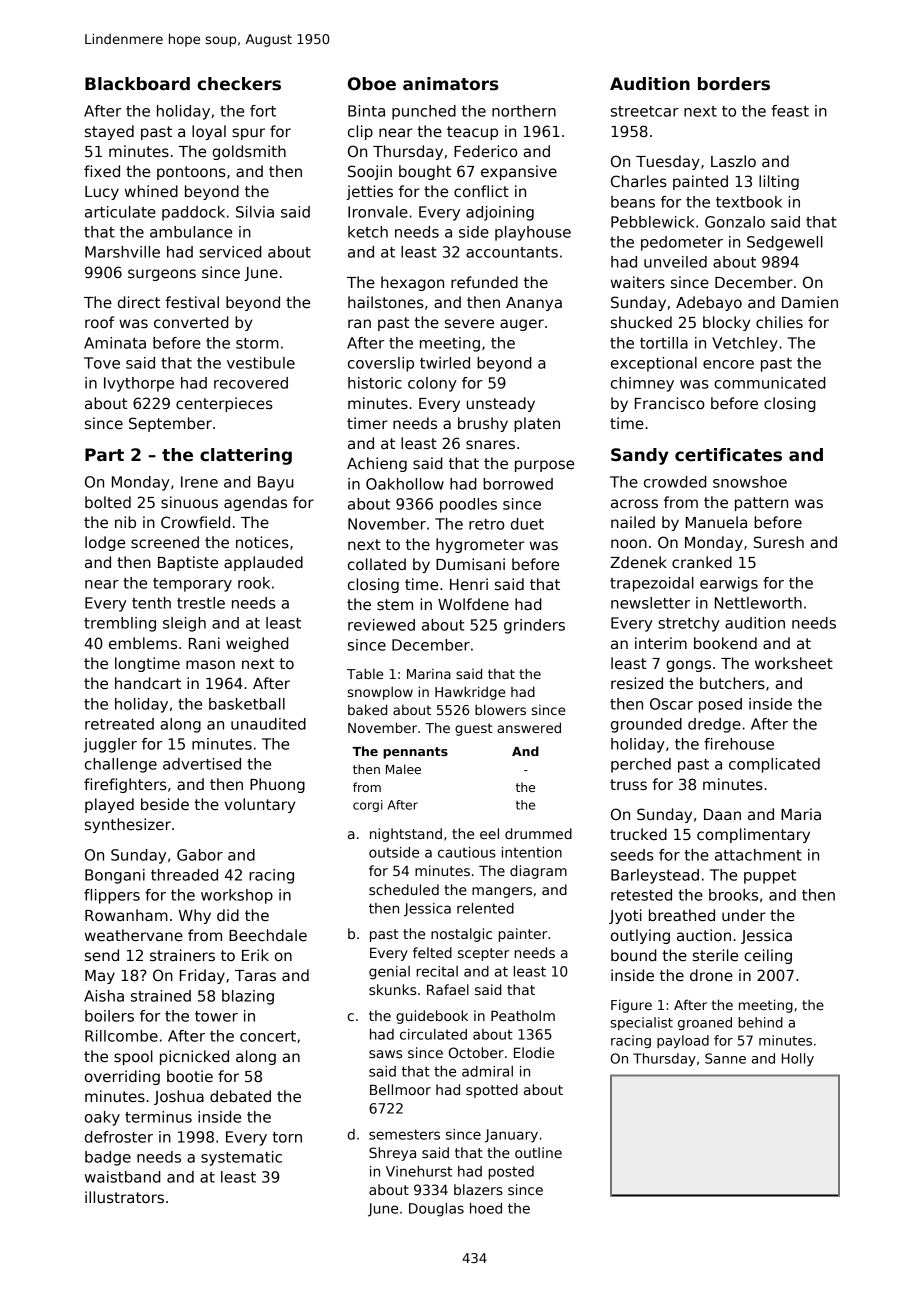 The image size is (924, 1308). Describe the element at coordinates (487, 1071) in the document. I see `admiral` at that location.
